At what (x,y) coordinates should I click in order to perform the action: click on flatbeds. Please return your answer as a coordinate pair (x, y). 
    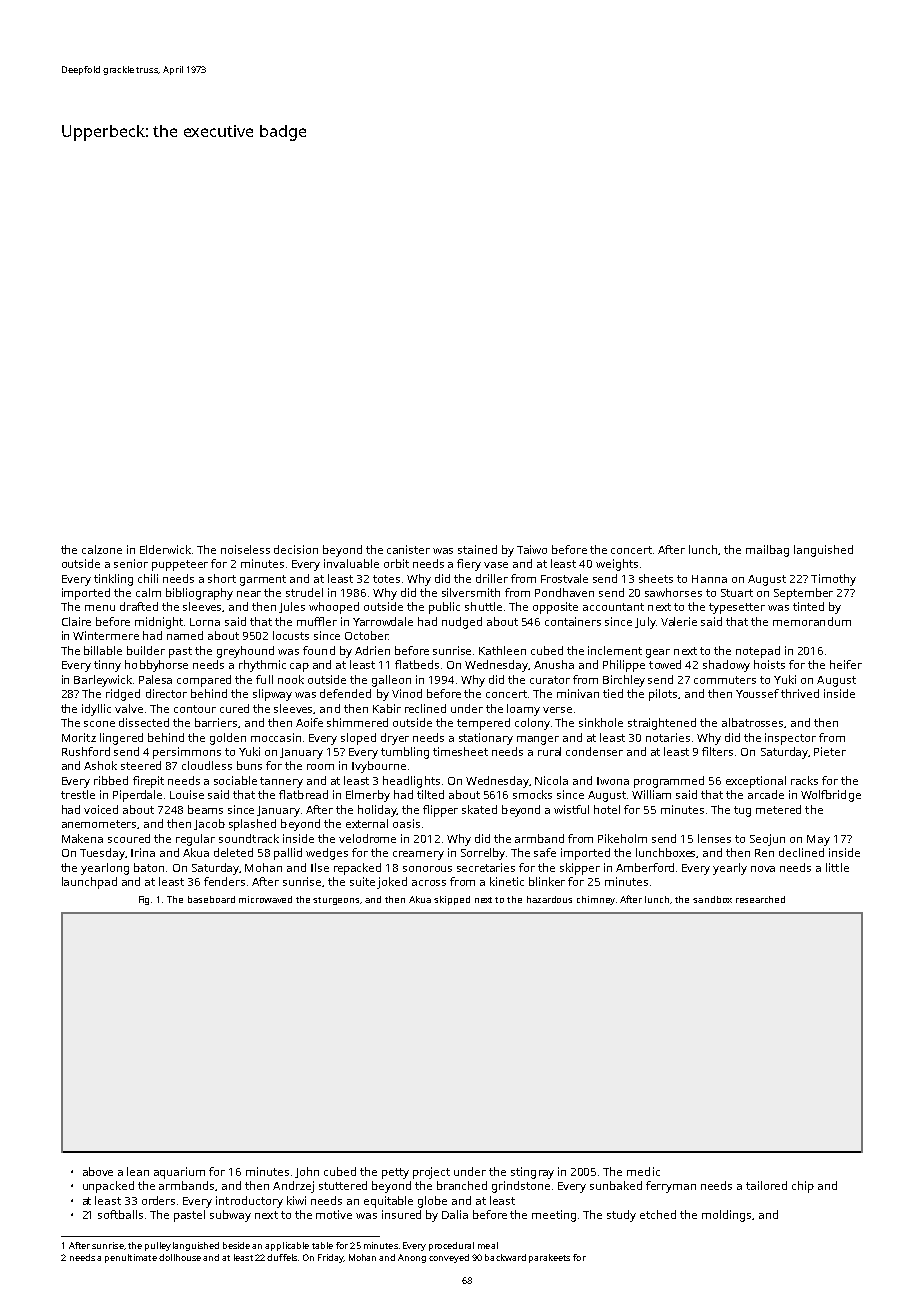
    Looking at the image, I should click on (417, 664).
